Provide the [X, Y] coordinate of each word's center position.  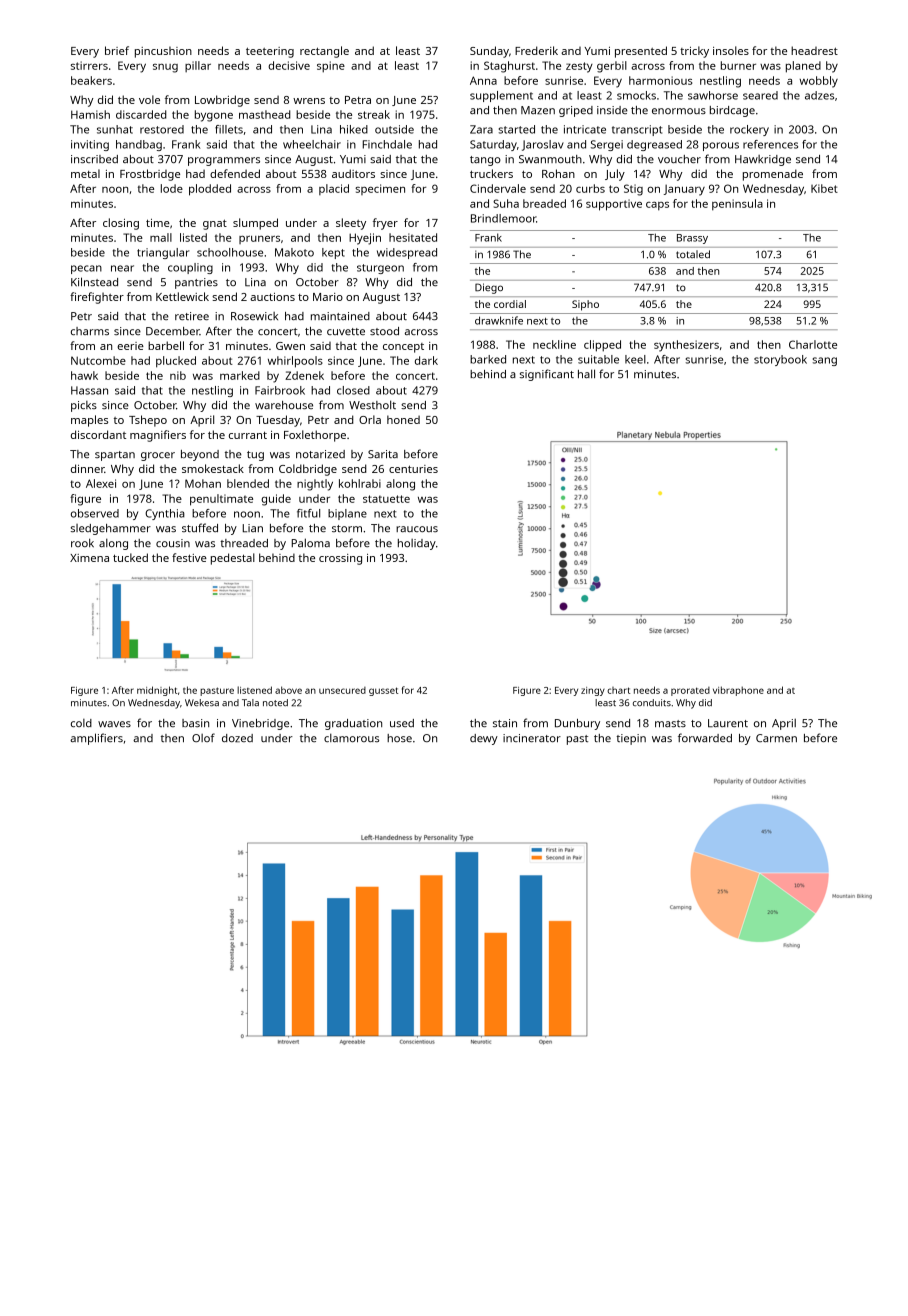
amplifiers [96, 739]
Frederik [536, 50]
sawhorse [713, 95]
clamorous [351, 737]
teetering [270, 52]
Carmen [776, 738]
